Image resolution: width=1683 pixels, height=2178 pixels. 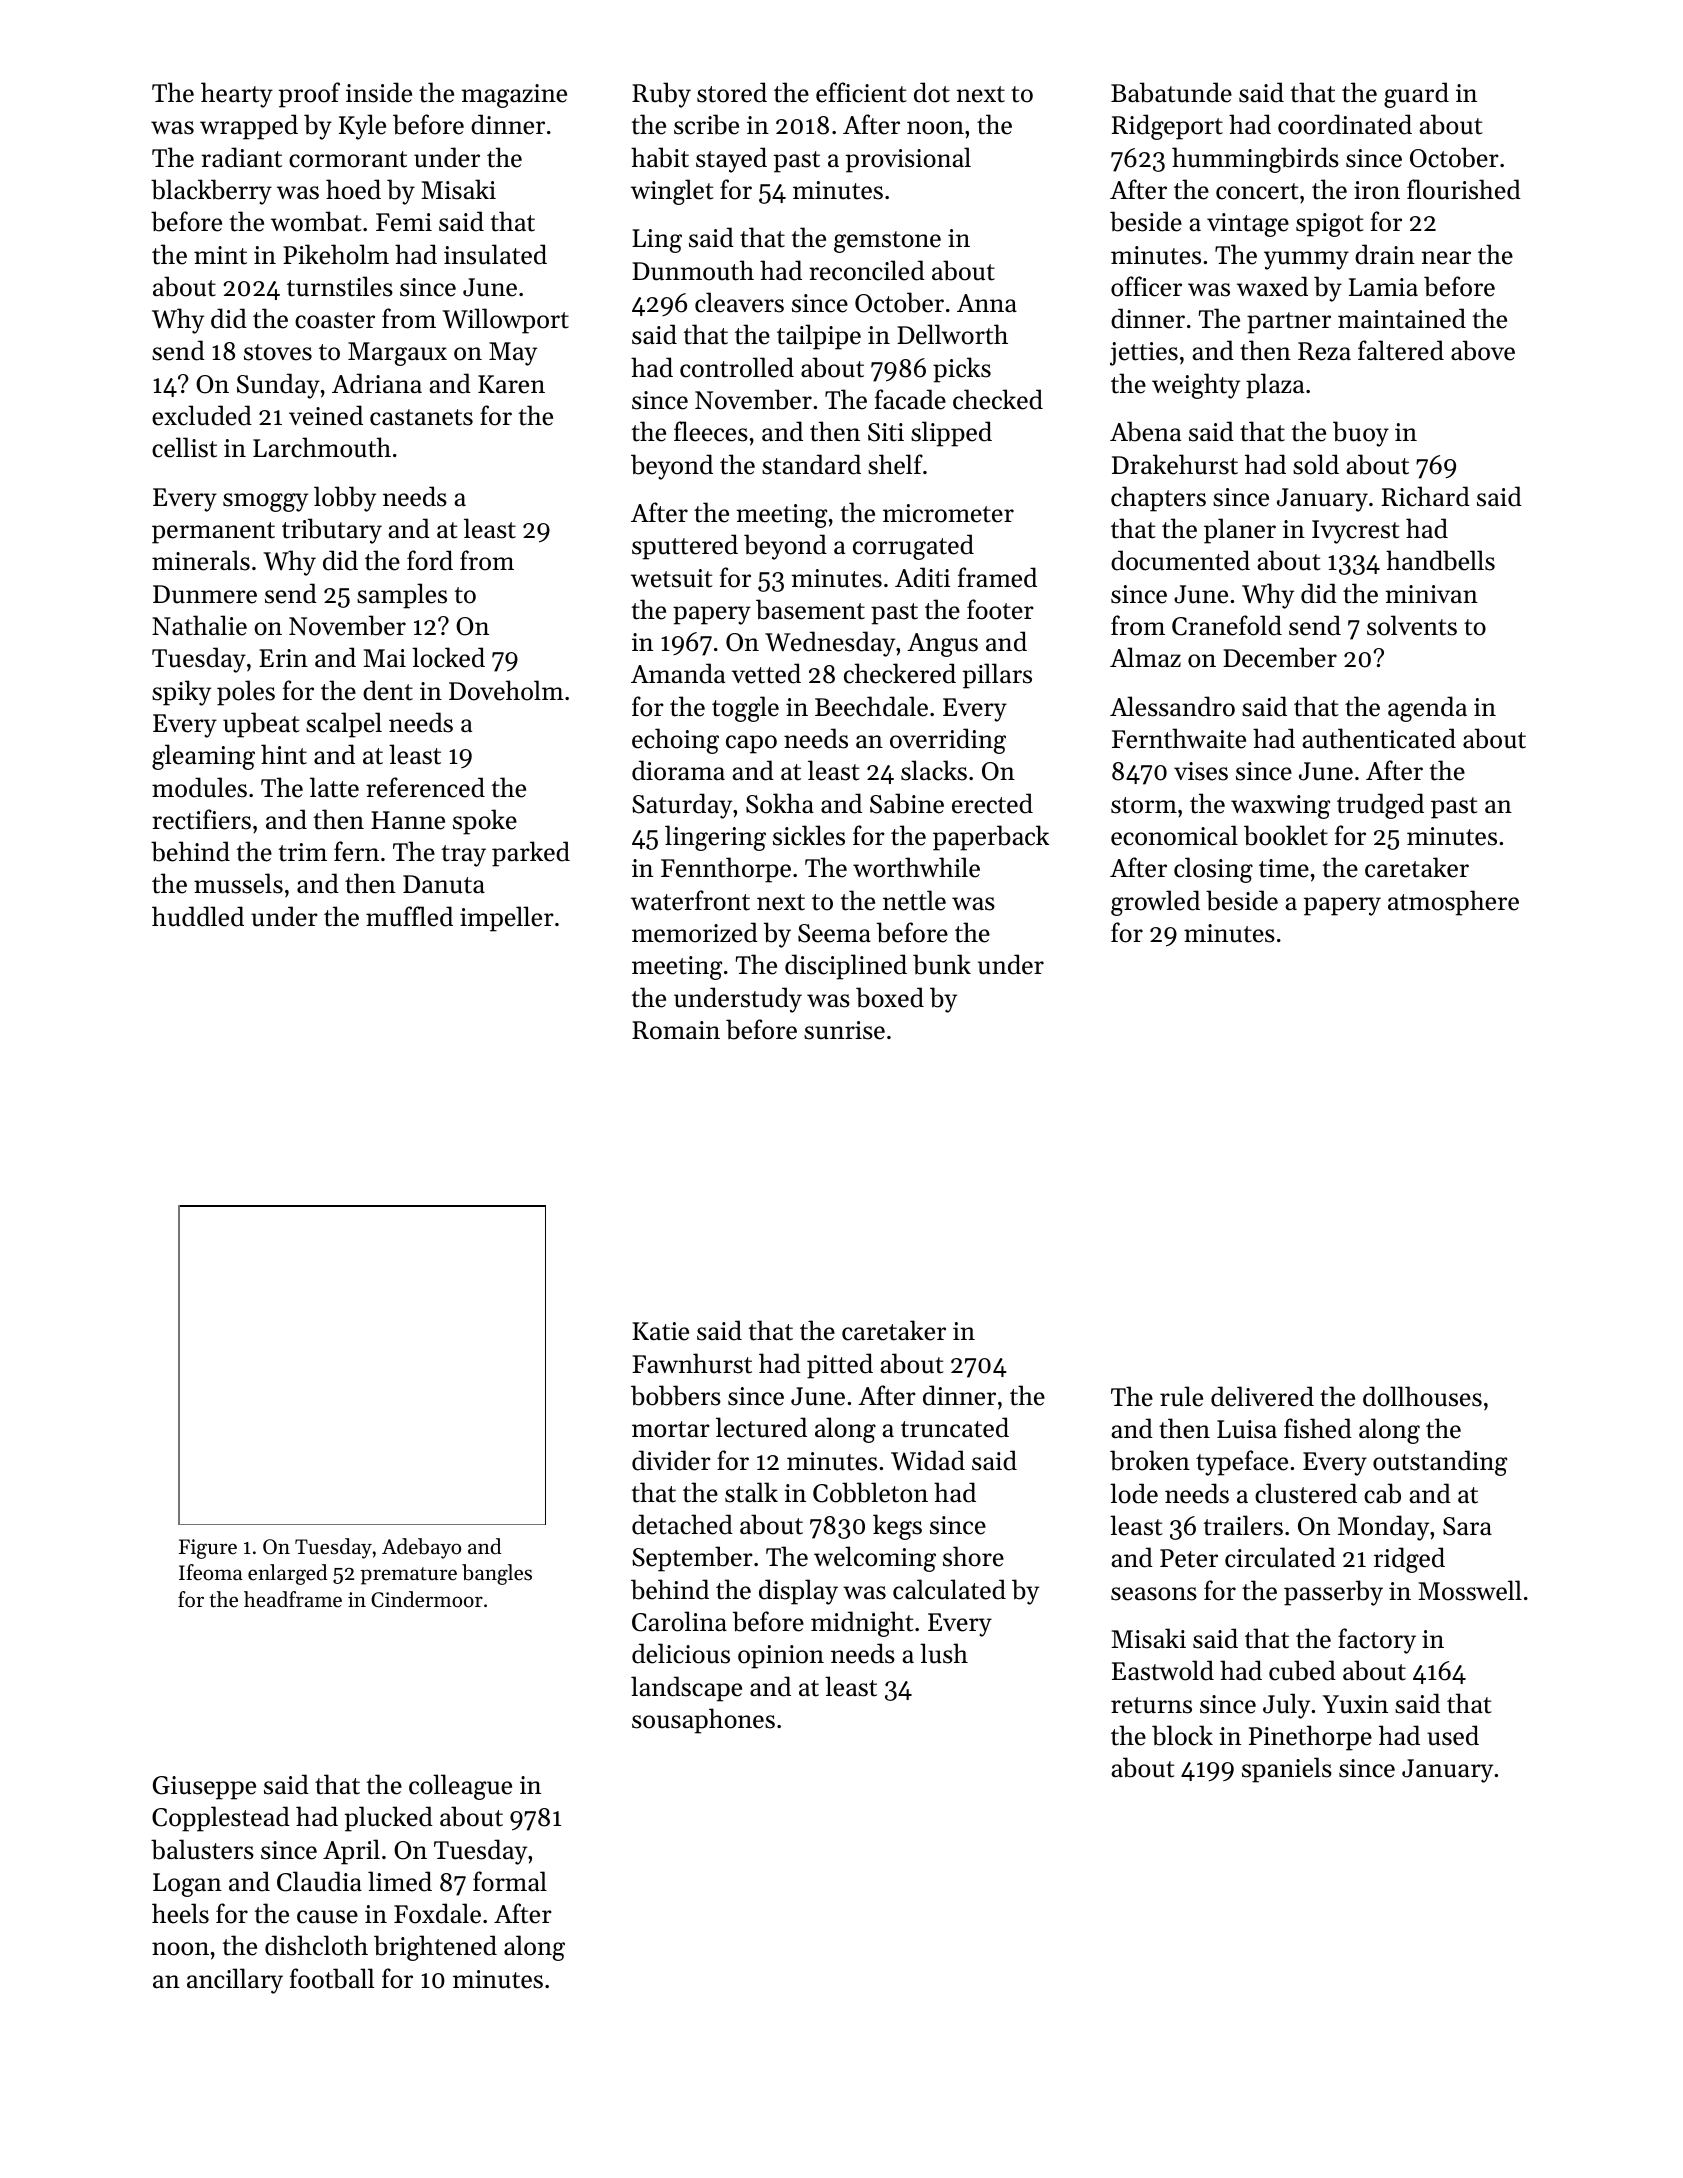 I want to click on bunk, so click(x=942, y=964).
